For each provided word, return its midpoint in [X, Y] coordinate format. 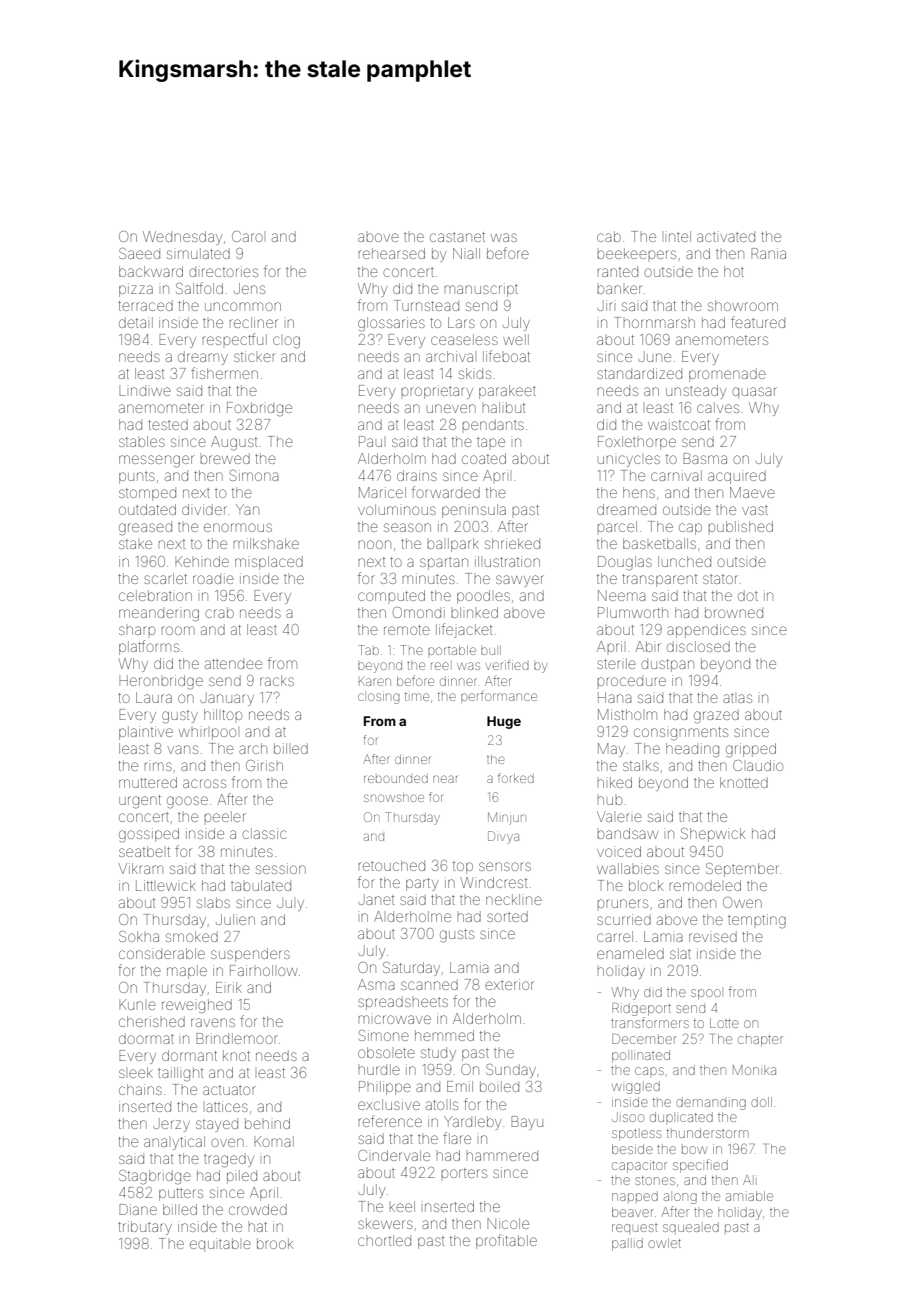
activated [726, 237]
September [742, 870]
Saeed [139, 253]
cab [609, 236]
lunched [684, 561]
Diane [138, 1209]
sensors [505, 866]
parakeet [507, 392]
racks [277, 680]
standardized [639, 373]
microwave [394, 1019]
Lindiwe [145, 391]
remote [407, 630]
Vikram [140, 868]
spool [706, 994]
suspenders [250, 955]
